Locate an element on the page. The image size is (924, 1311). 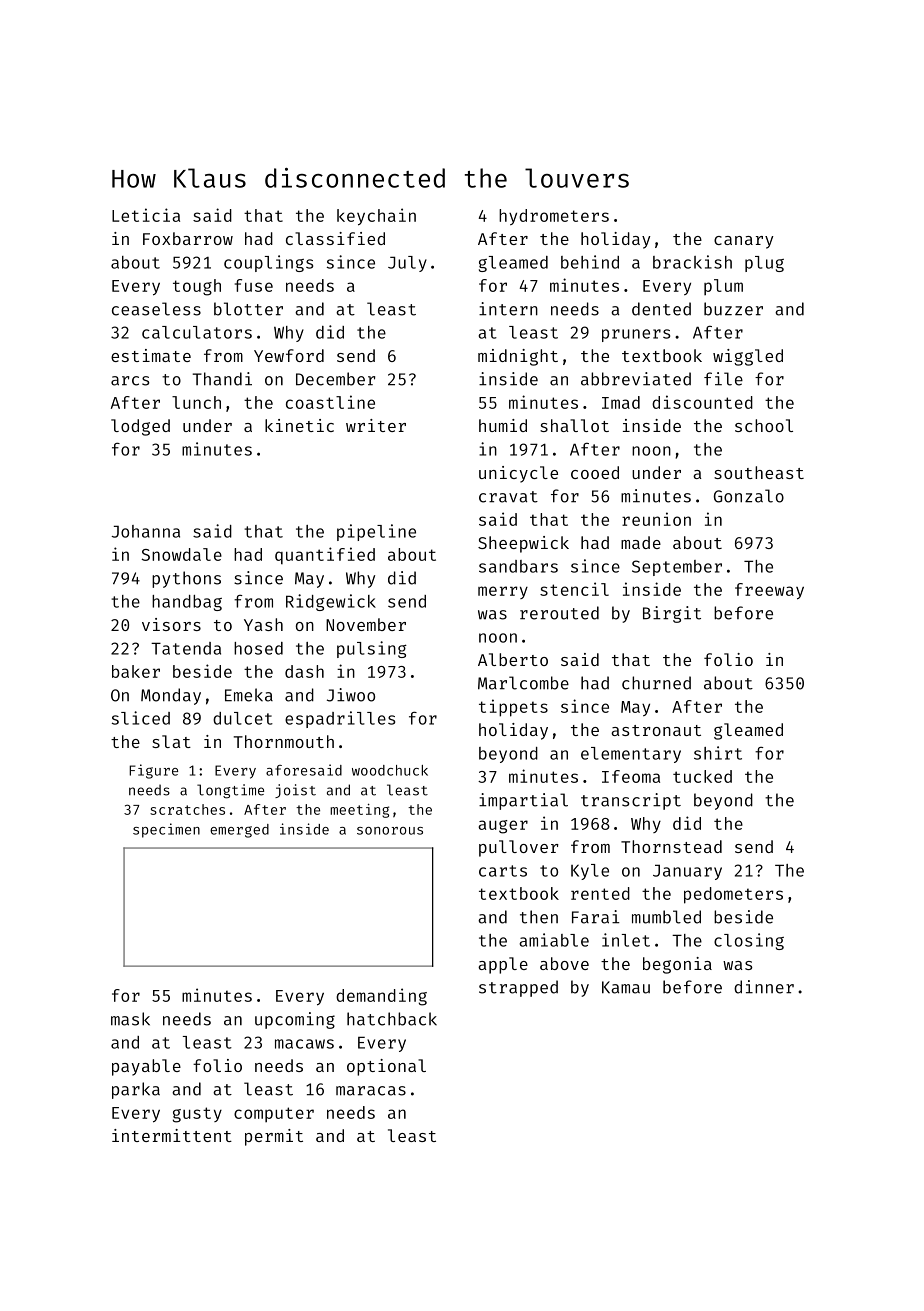
Jiwoo is located at coordinates (351, 695).
